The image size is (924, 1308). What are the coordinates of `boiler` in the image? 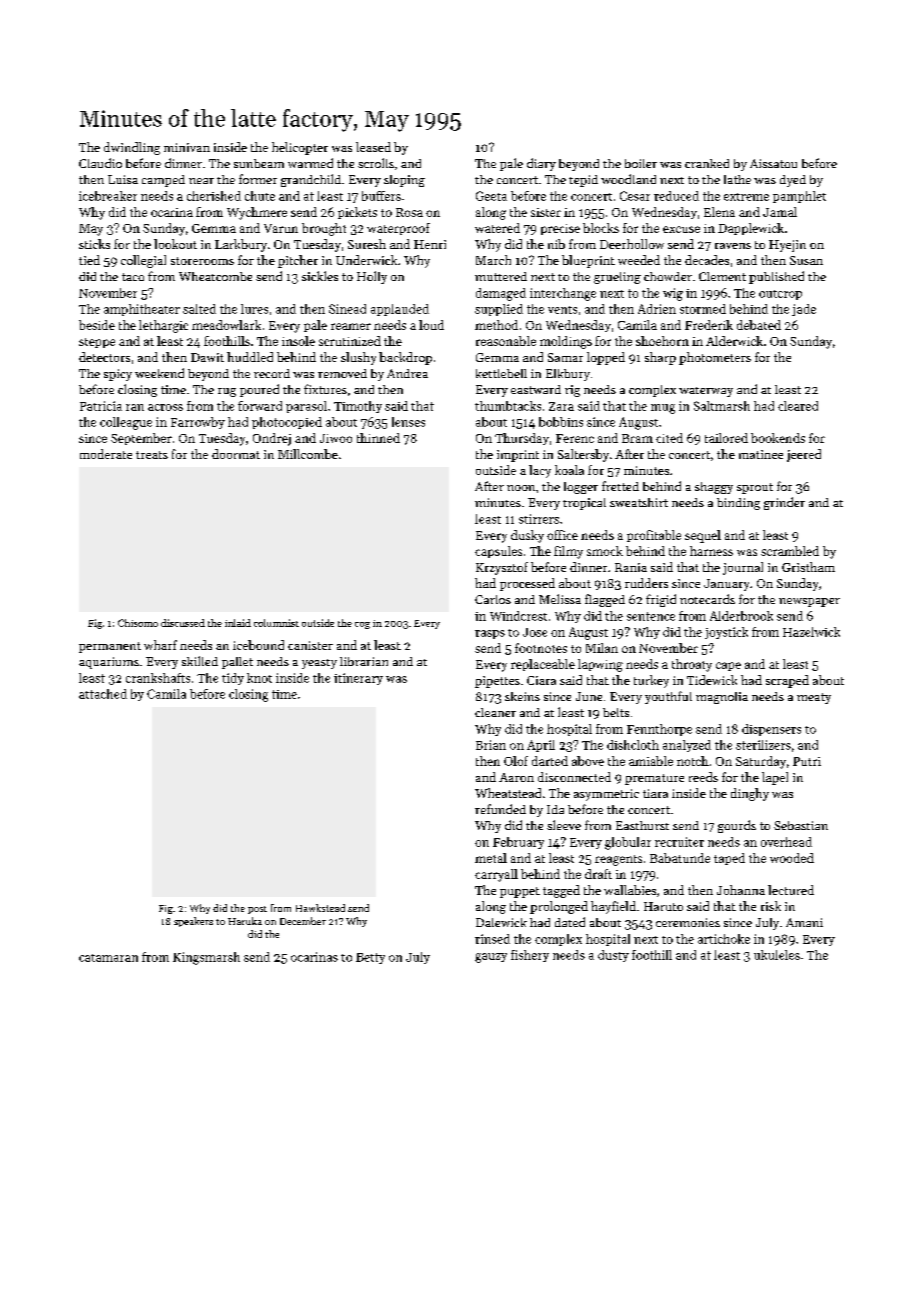 It's located at (641, 163).
